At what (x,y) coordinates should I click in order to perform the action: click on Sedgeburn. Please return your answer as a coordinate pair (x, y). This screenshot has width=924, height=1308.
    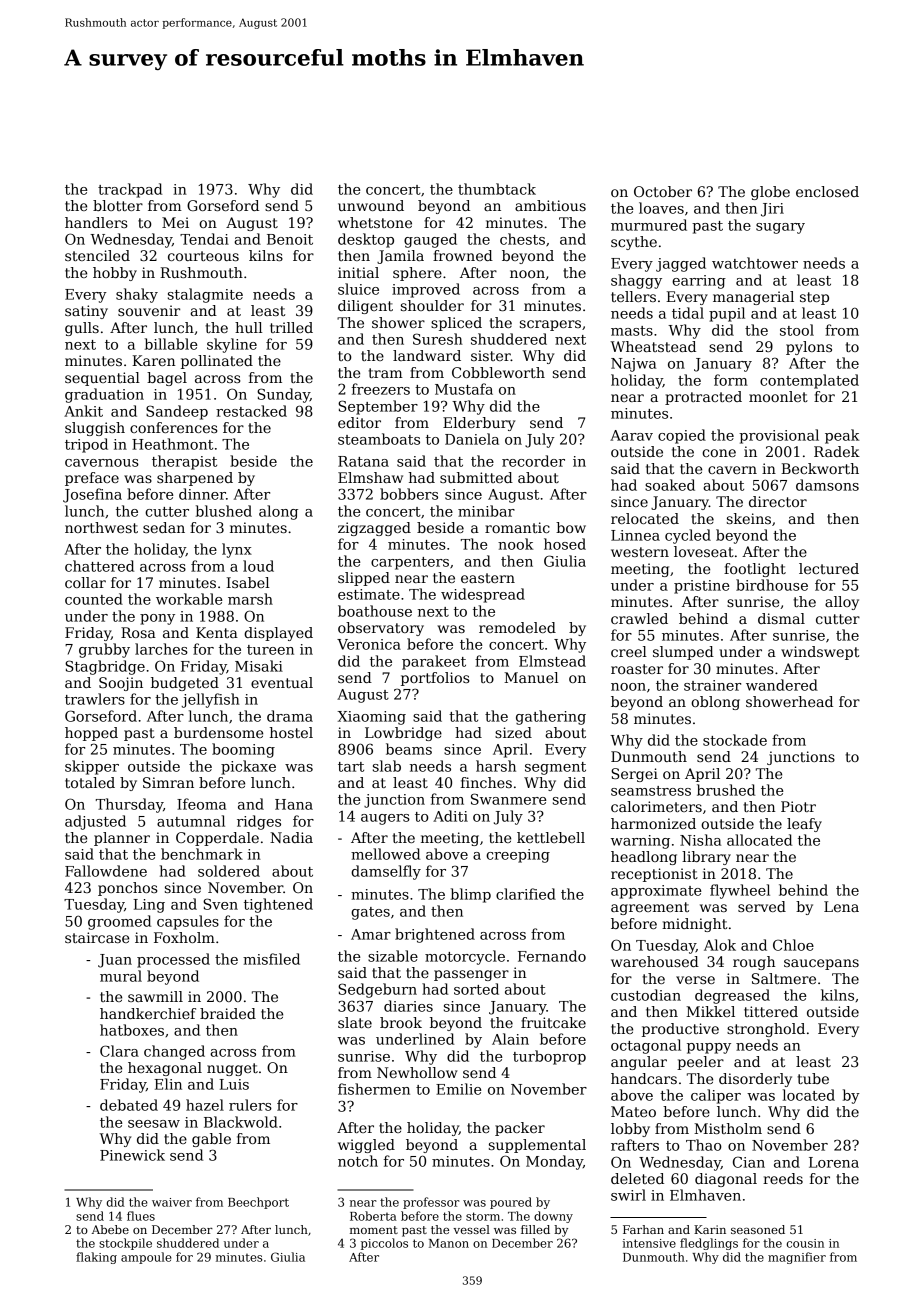
    Looking at the image, I should click on (377, 990).
